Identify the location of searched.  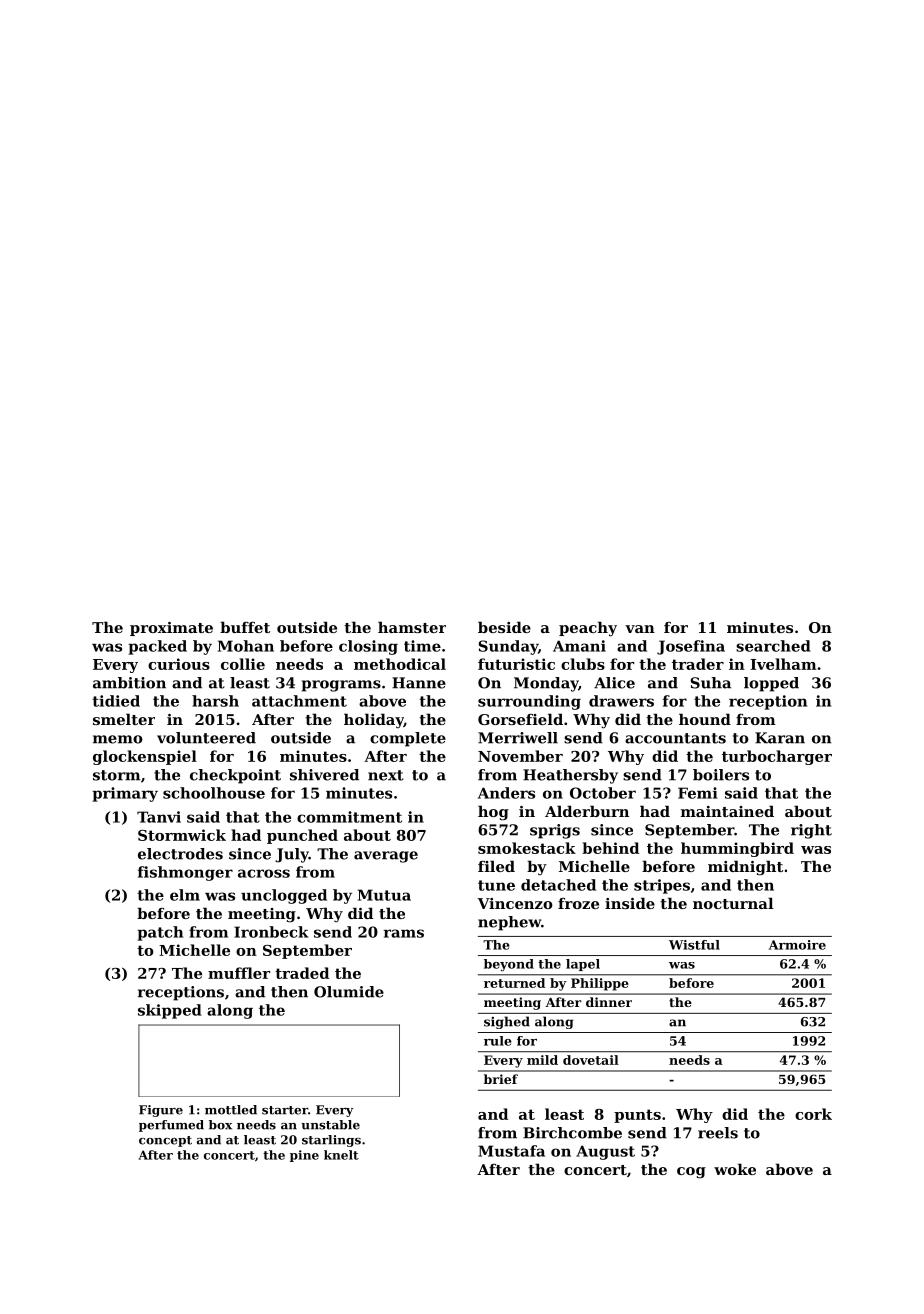
(773, 646).
